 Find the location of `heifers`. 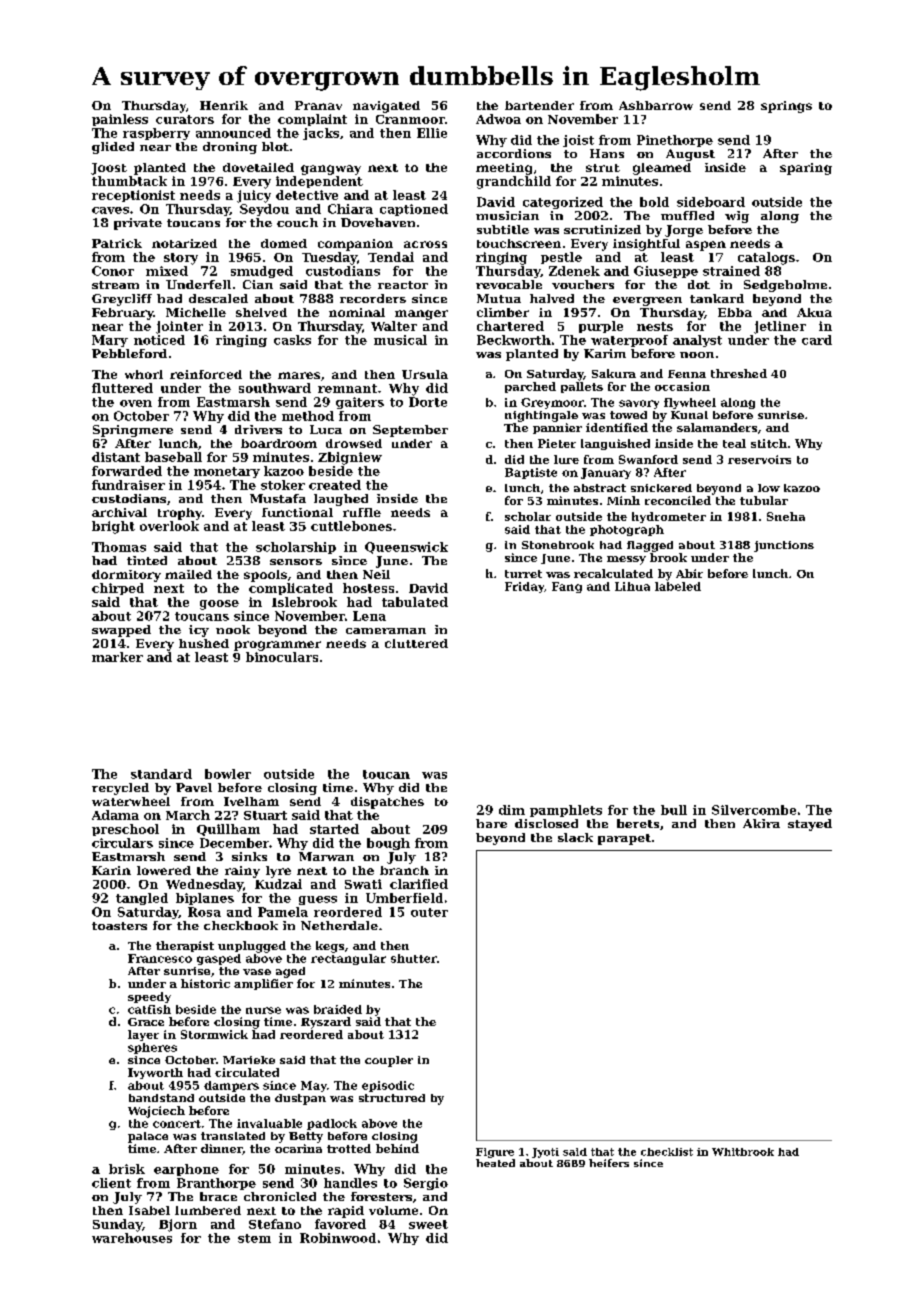

heifers is located at coordinates (609, 1163).
